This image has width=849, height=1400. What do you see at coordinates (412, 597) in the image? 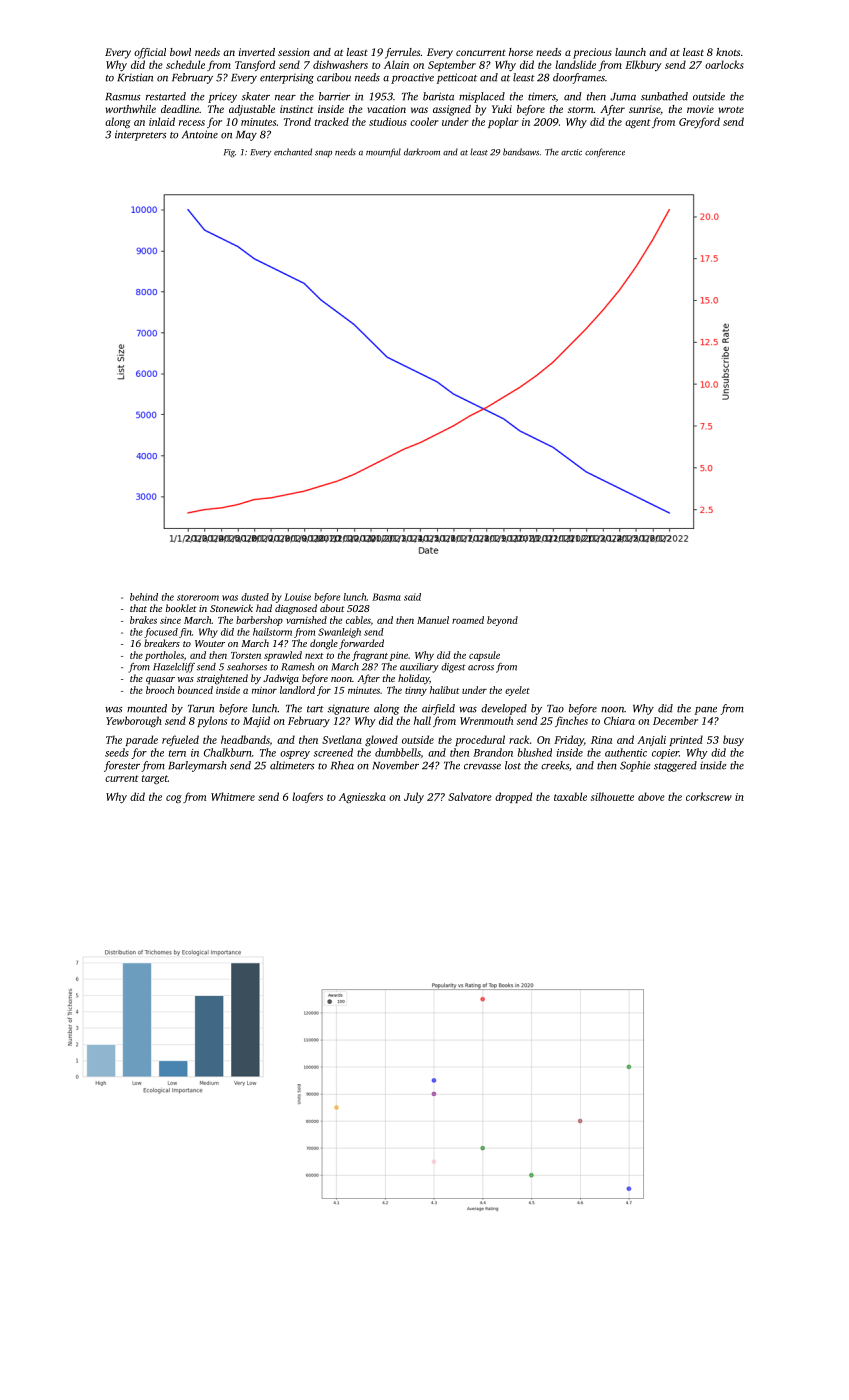
I see `said` at bounding box center [412, 597].
